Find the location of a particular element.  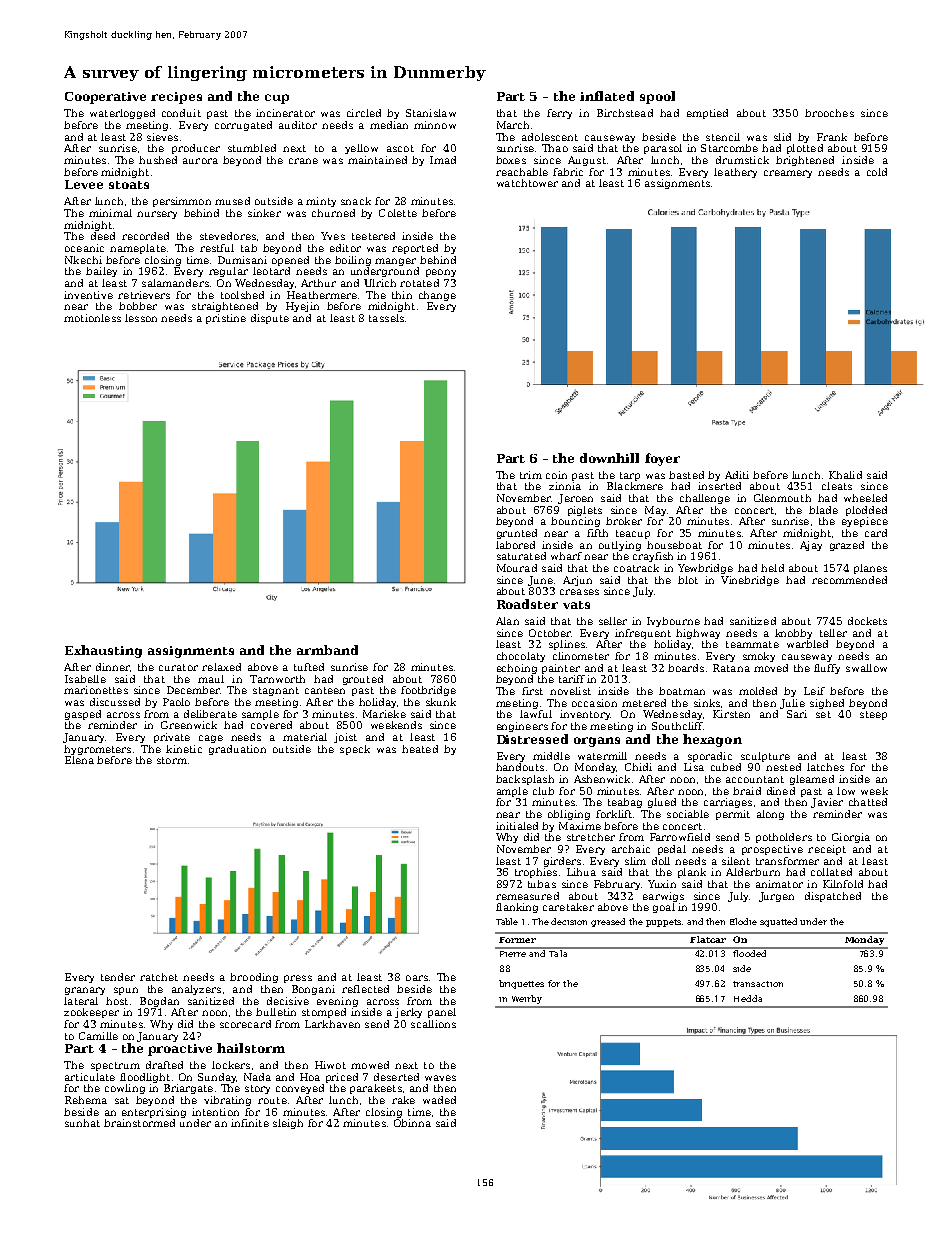

Cooperative is located at coordinates (105, 98).
